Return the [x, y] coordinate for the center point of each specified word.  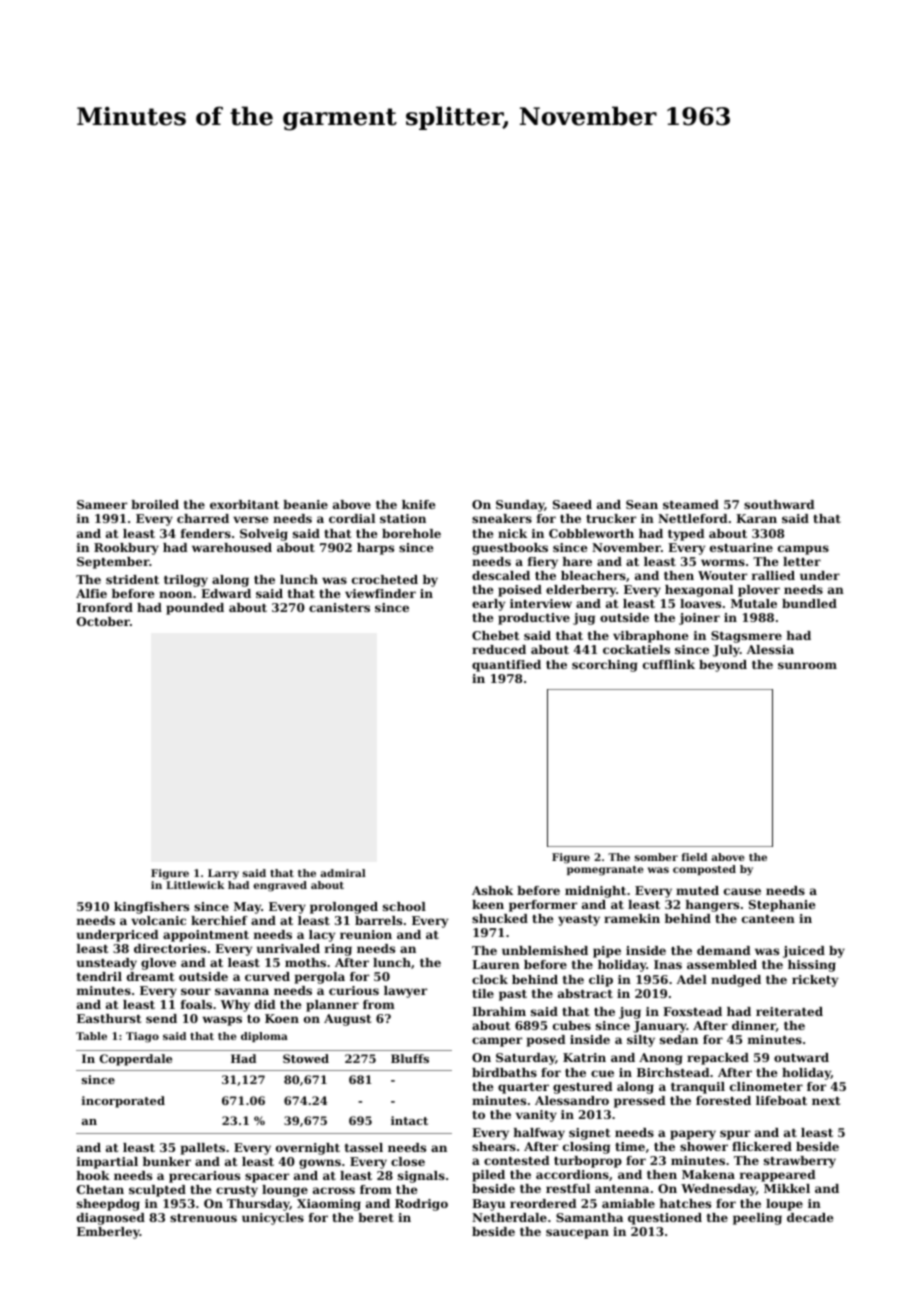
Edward [226, 593]
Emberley [108, 1233]
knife [418, 504]
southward [779, 504]
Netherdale [509, 1217]
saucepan [577, 1234]
